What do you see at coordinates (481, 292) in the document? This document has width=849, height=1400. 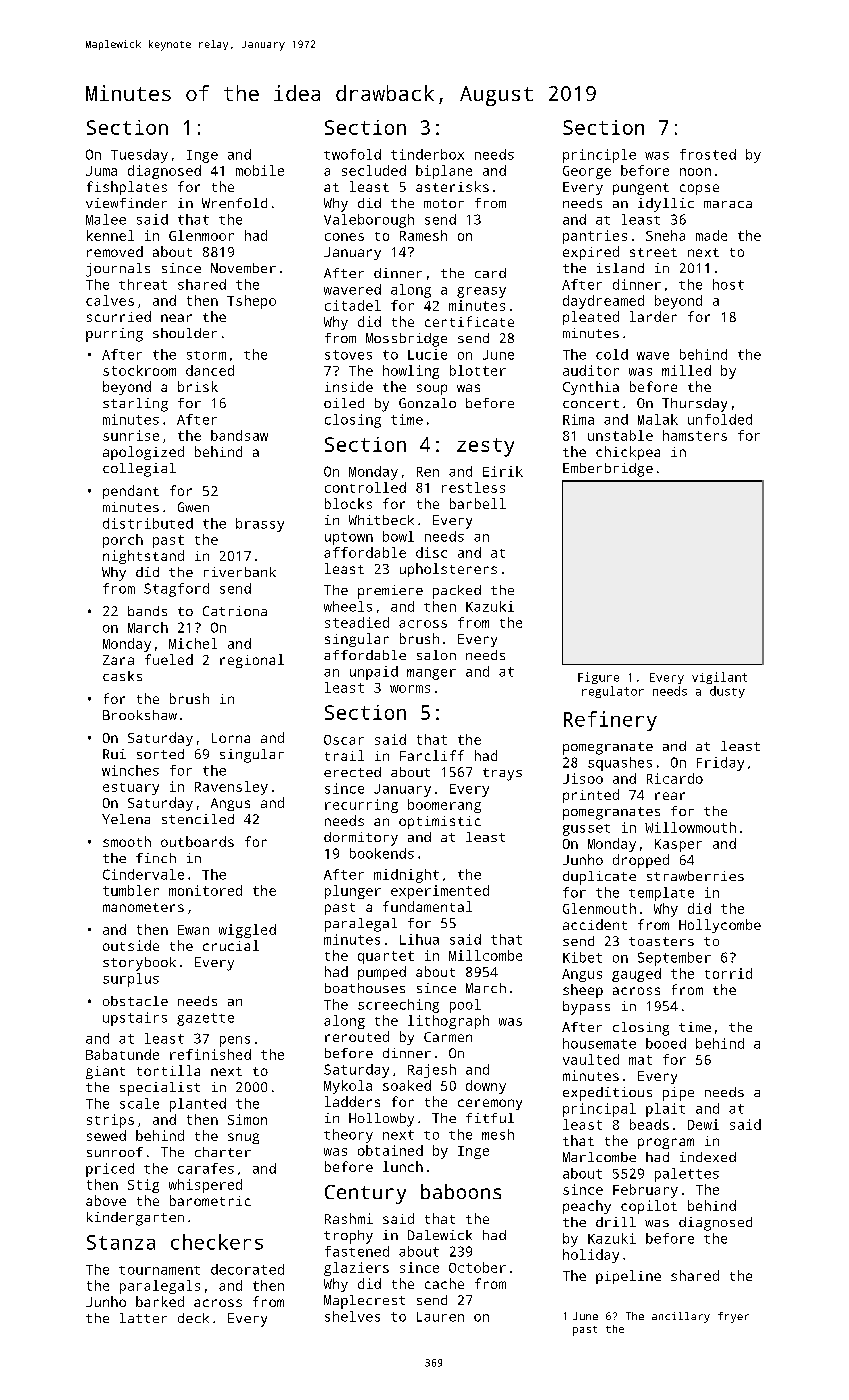 I see `greasy` at bounding box center [481, 292].
